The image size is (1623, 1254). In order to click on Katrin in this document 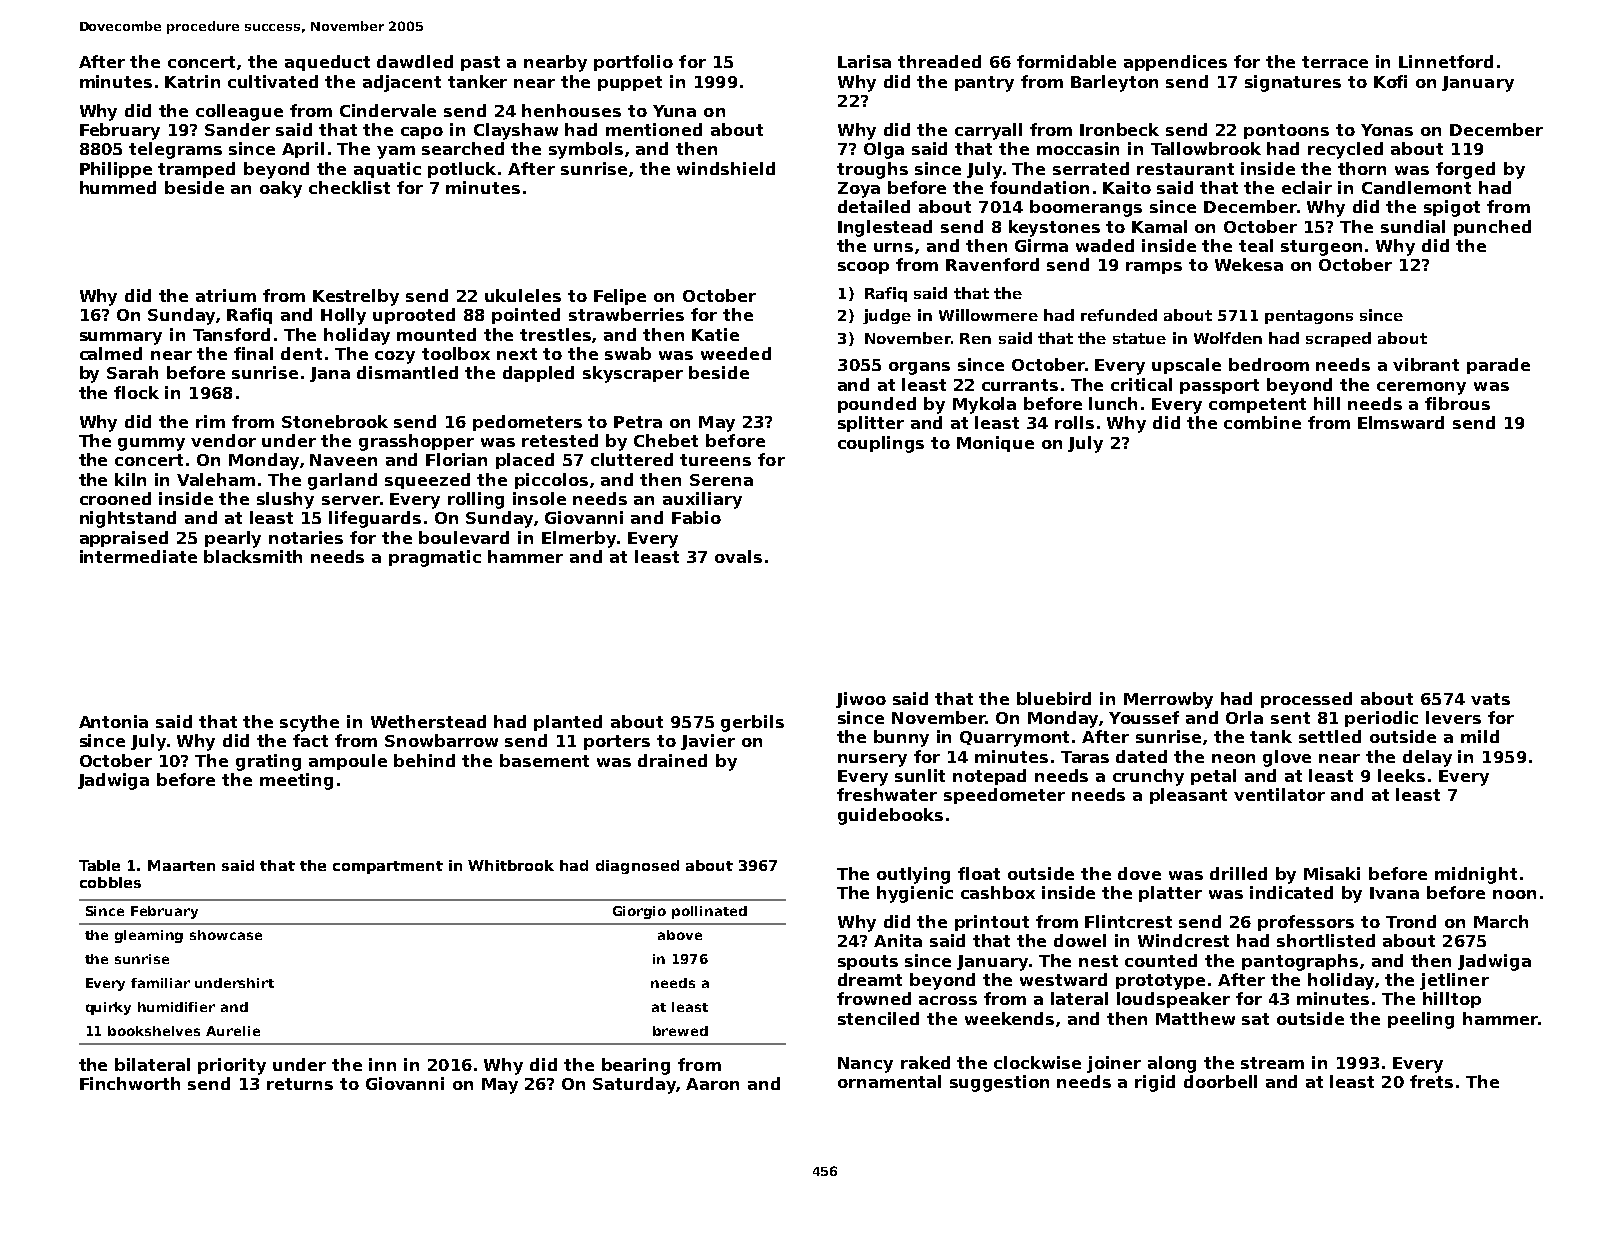, I will do `click(192, 81)`.
